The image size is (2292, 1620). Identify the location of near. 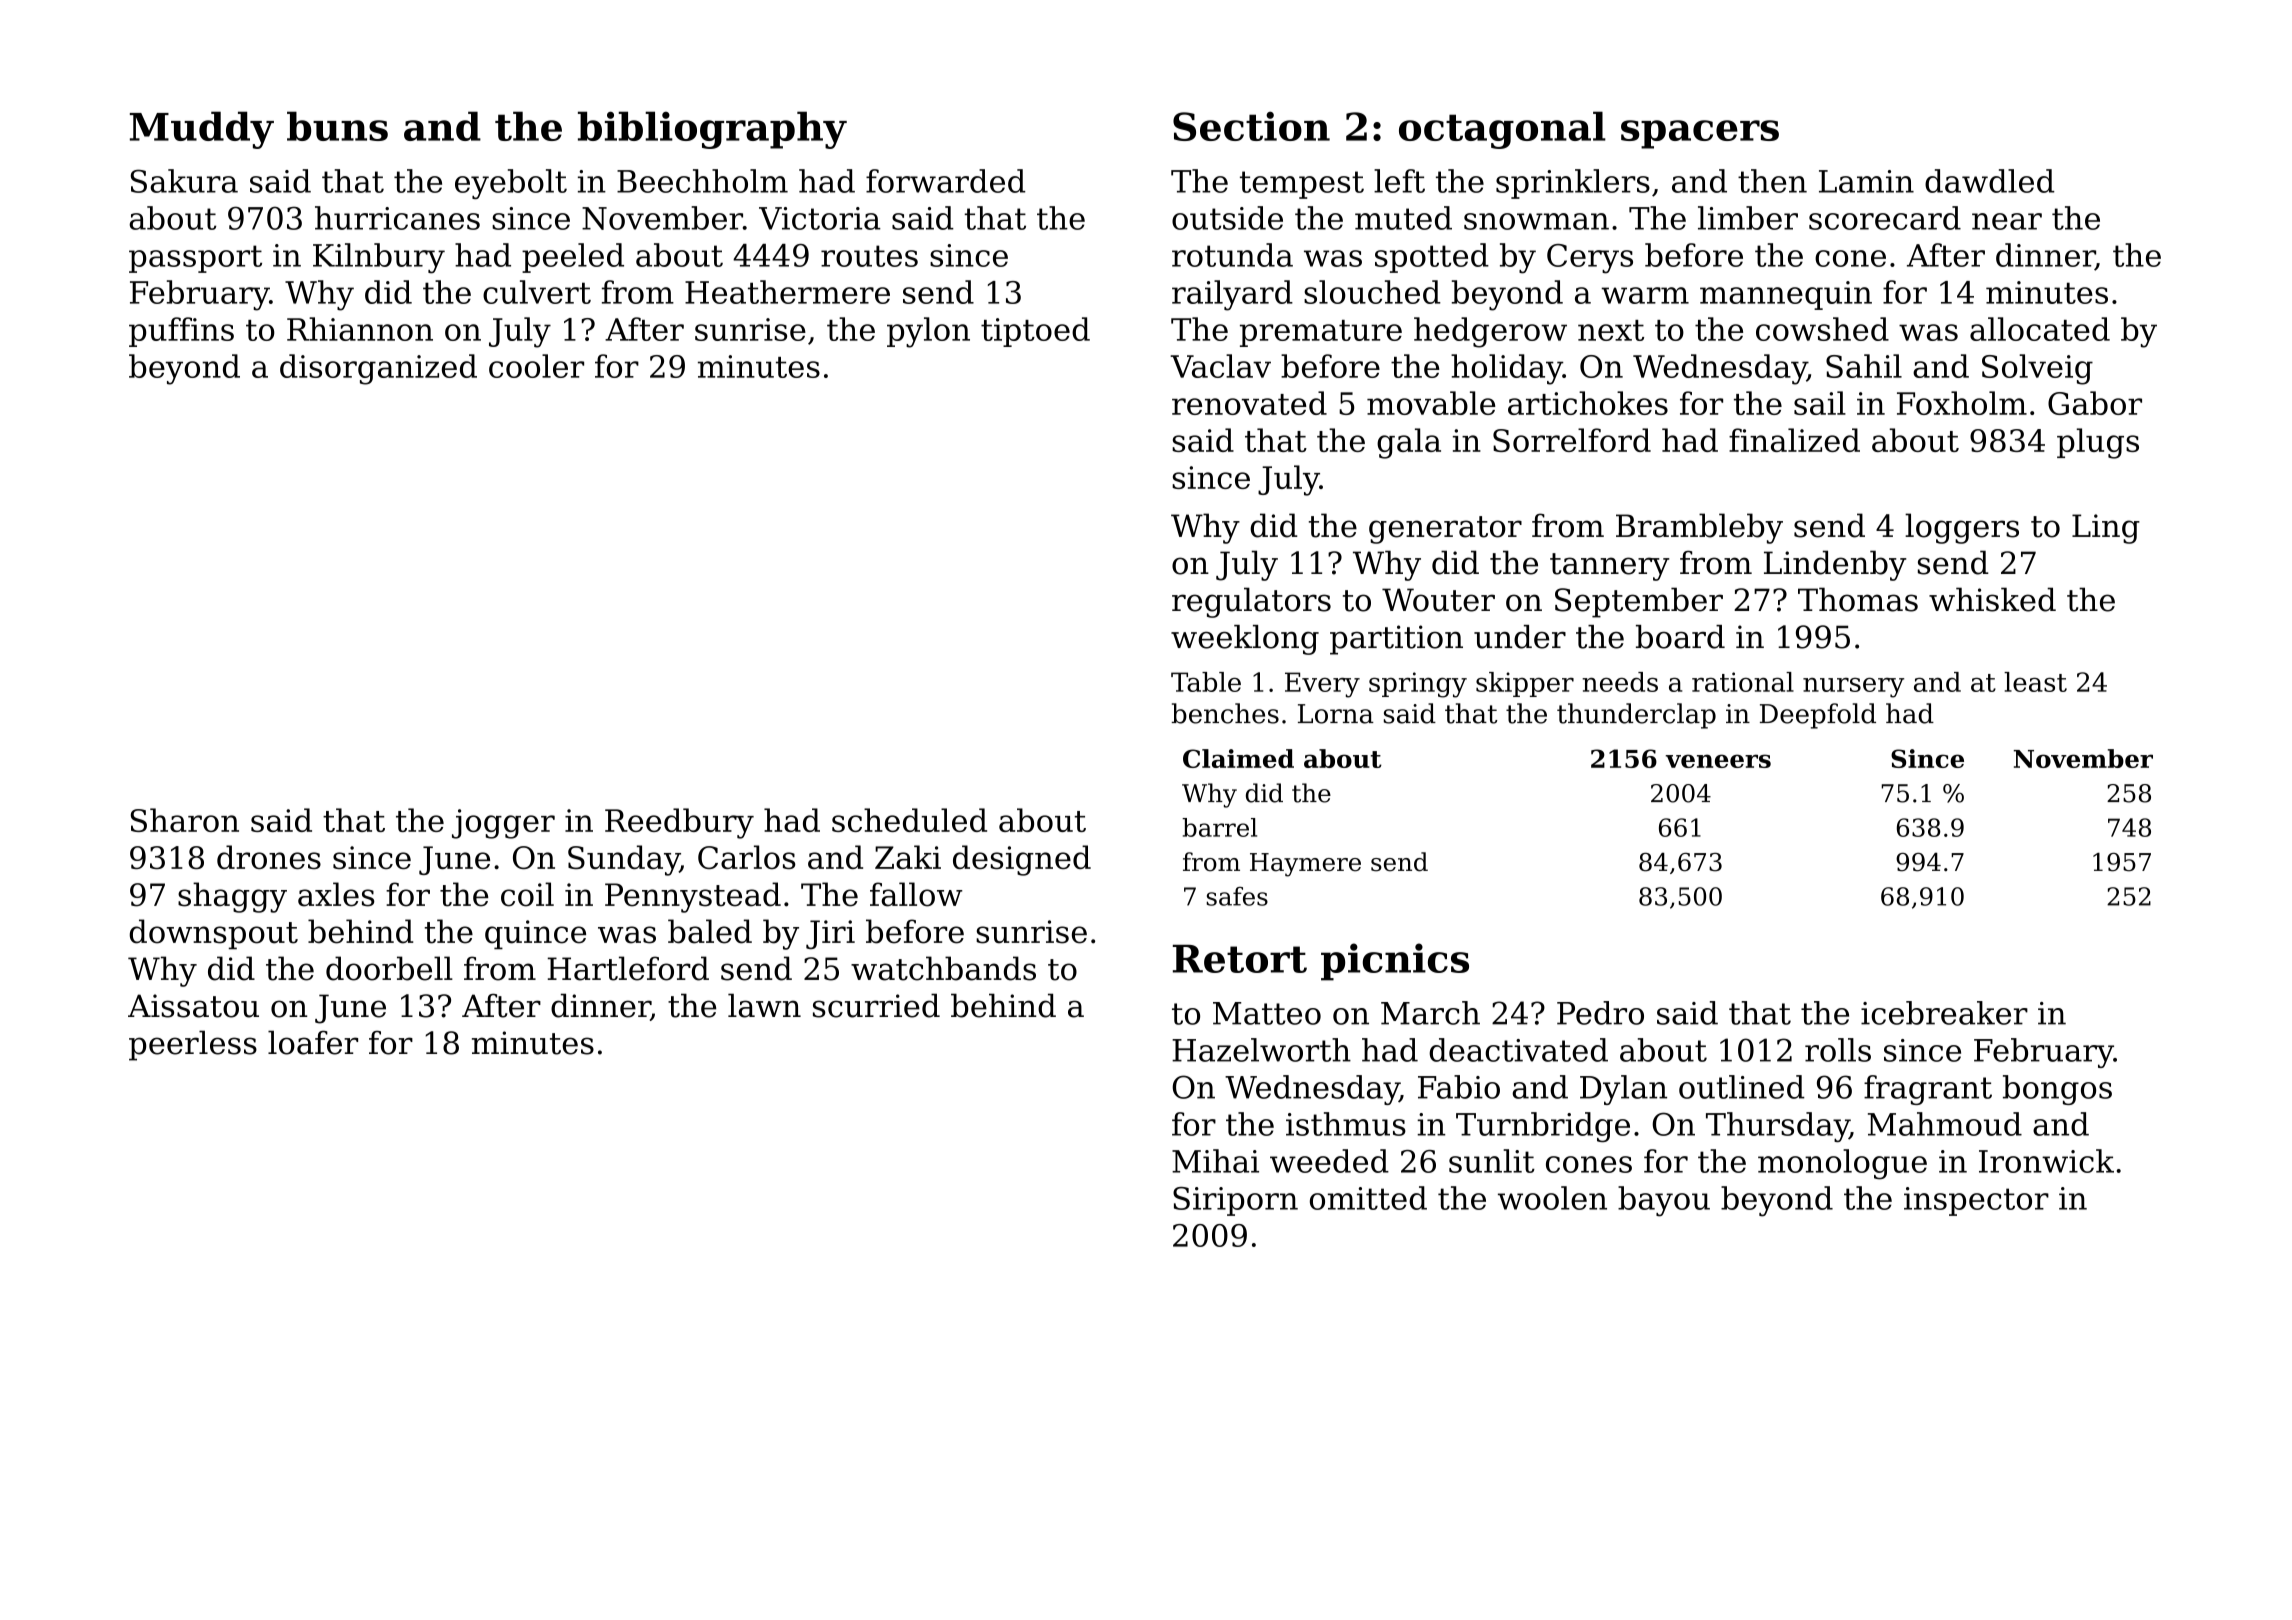
(2007, 221).
